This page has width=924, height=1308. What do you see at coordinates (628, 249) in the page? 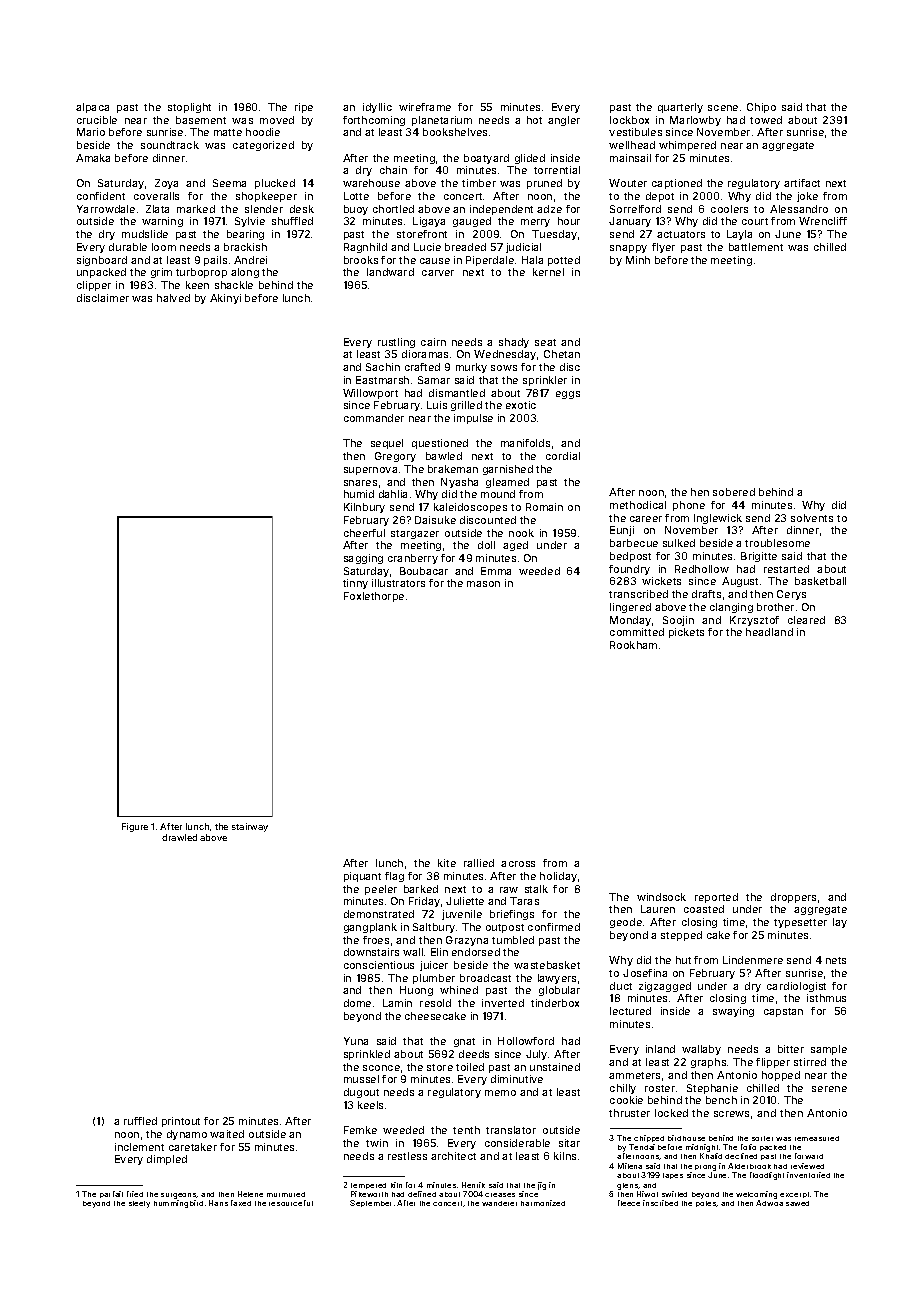
I see `snappy` at bounding box center [628, 249].
